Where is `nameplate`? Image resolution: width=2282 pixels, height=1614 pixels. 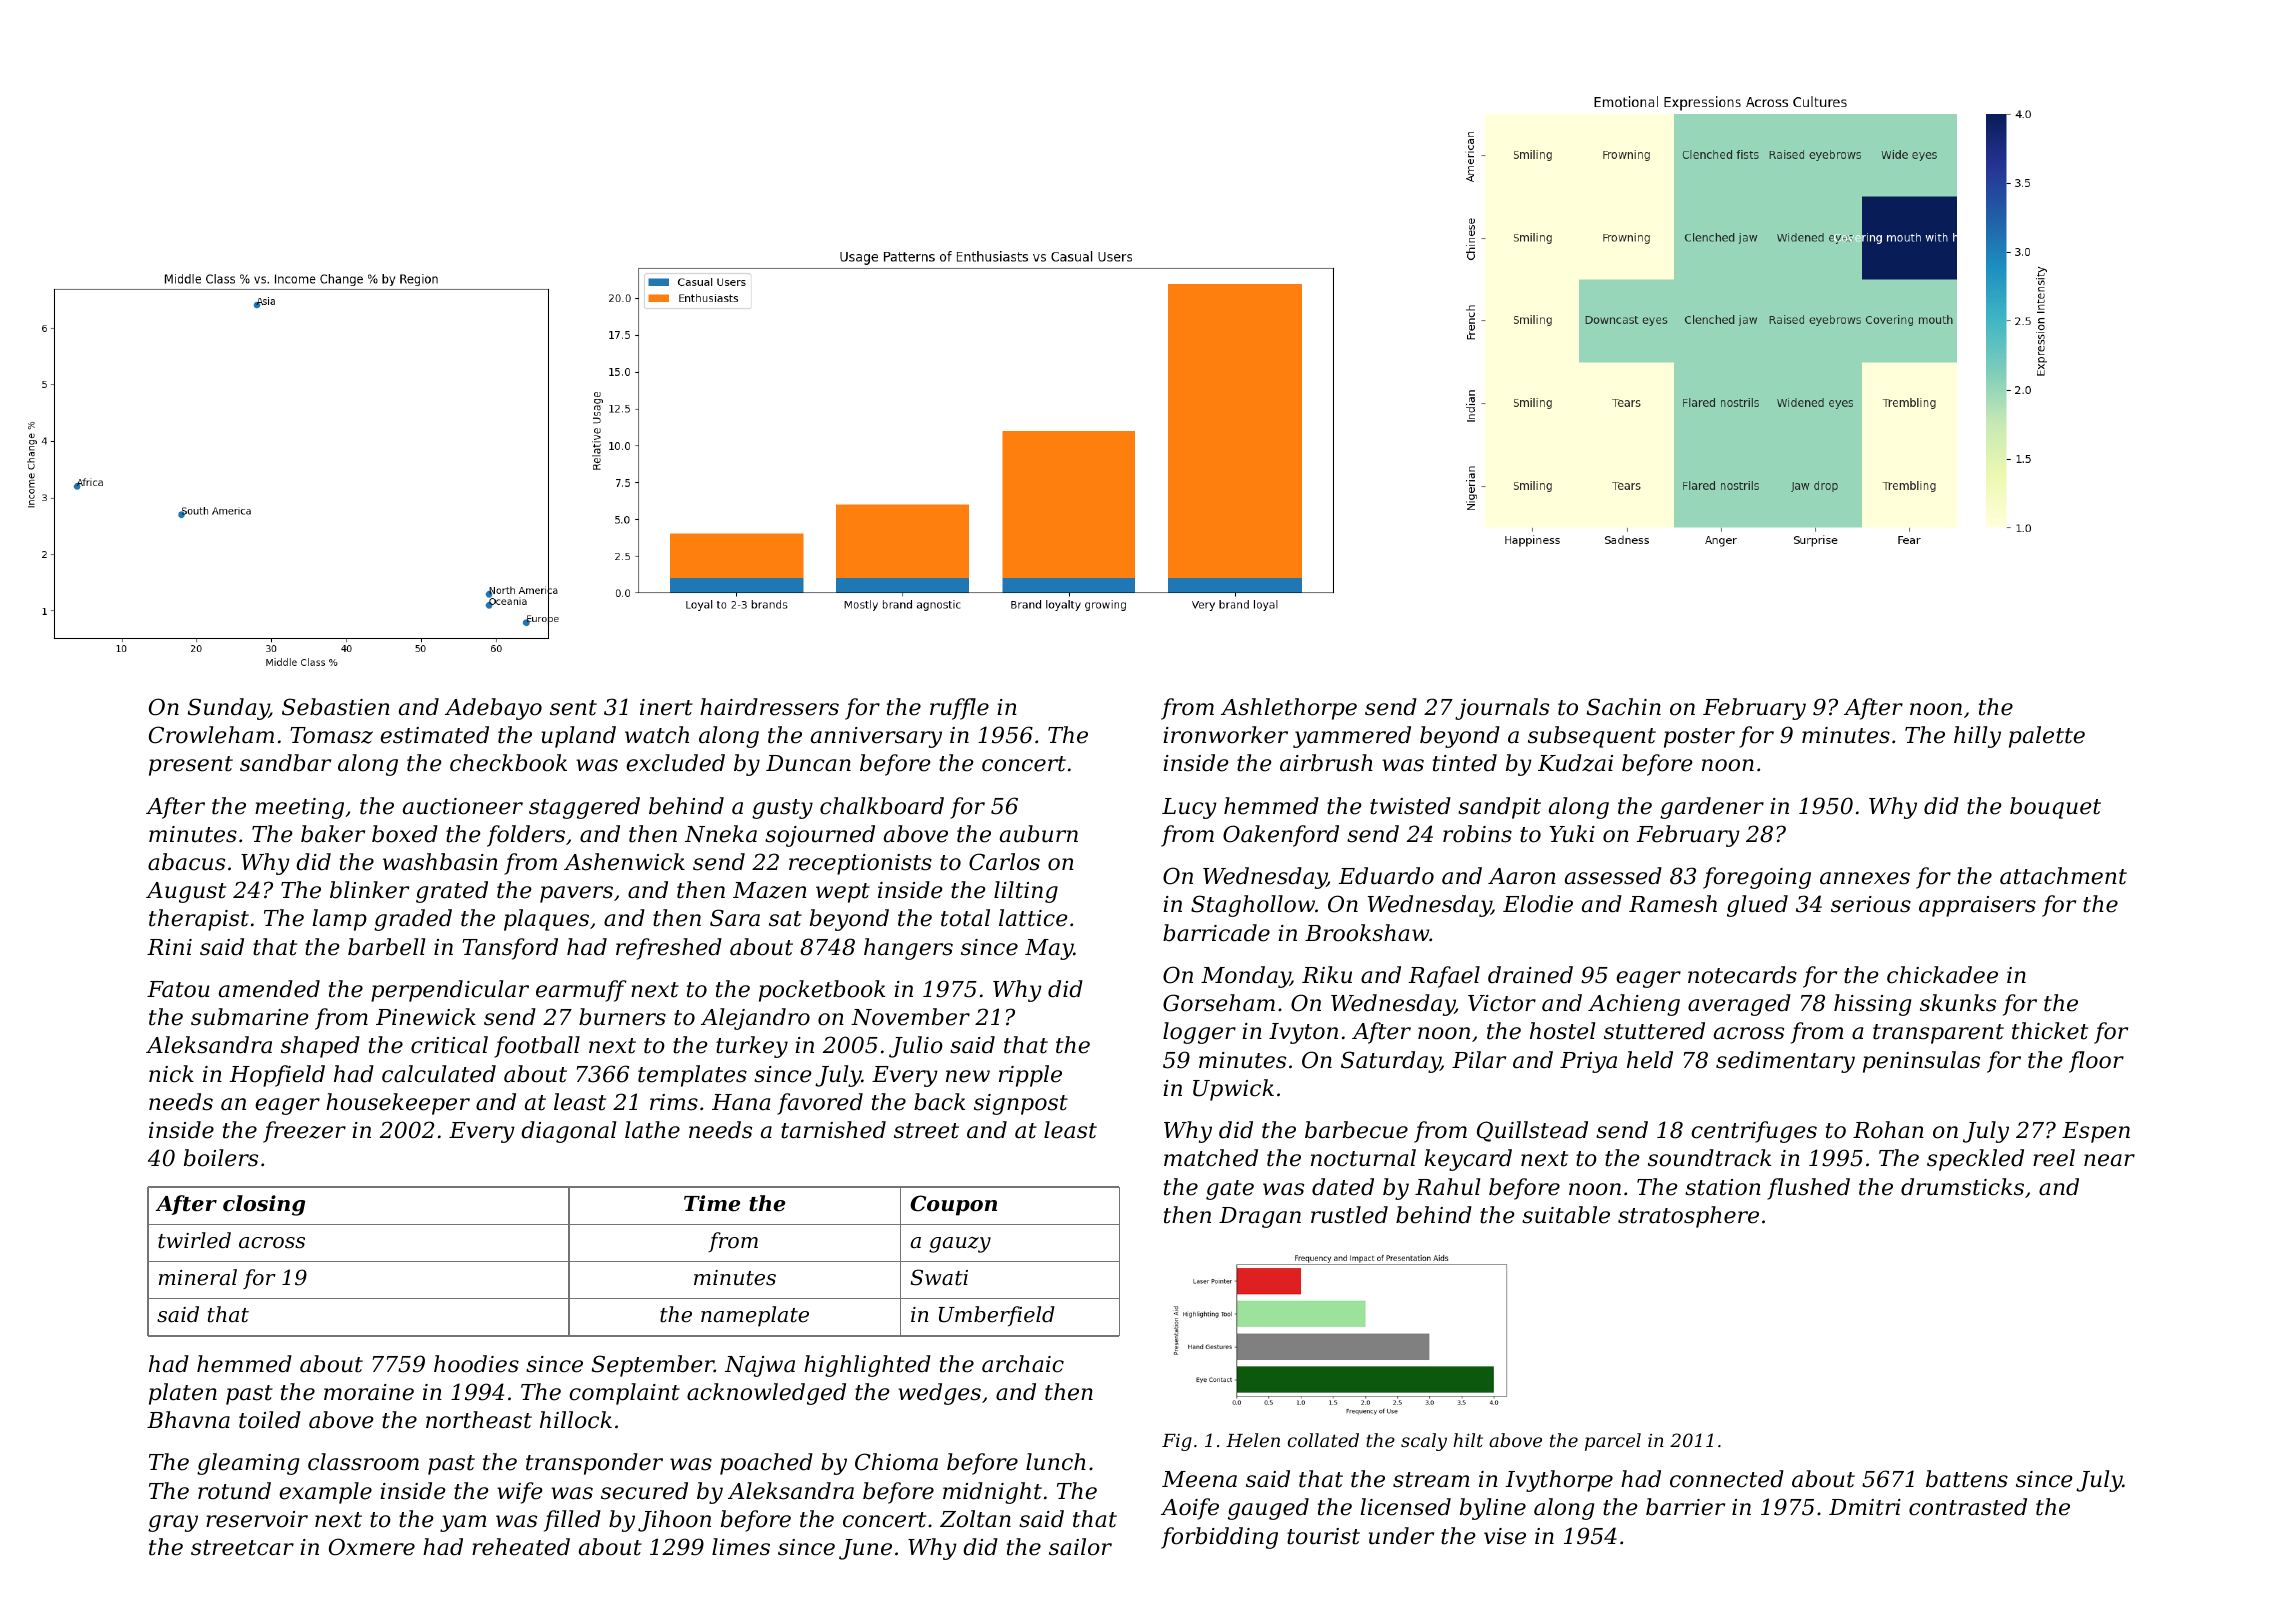
nameplate is located at coordinates (755, 1316).
